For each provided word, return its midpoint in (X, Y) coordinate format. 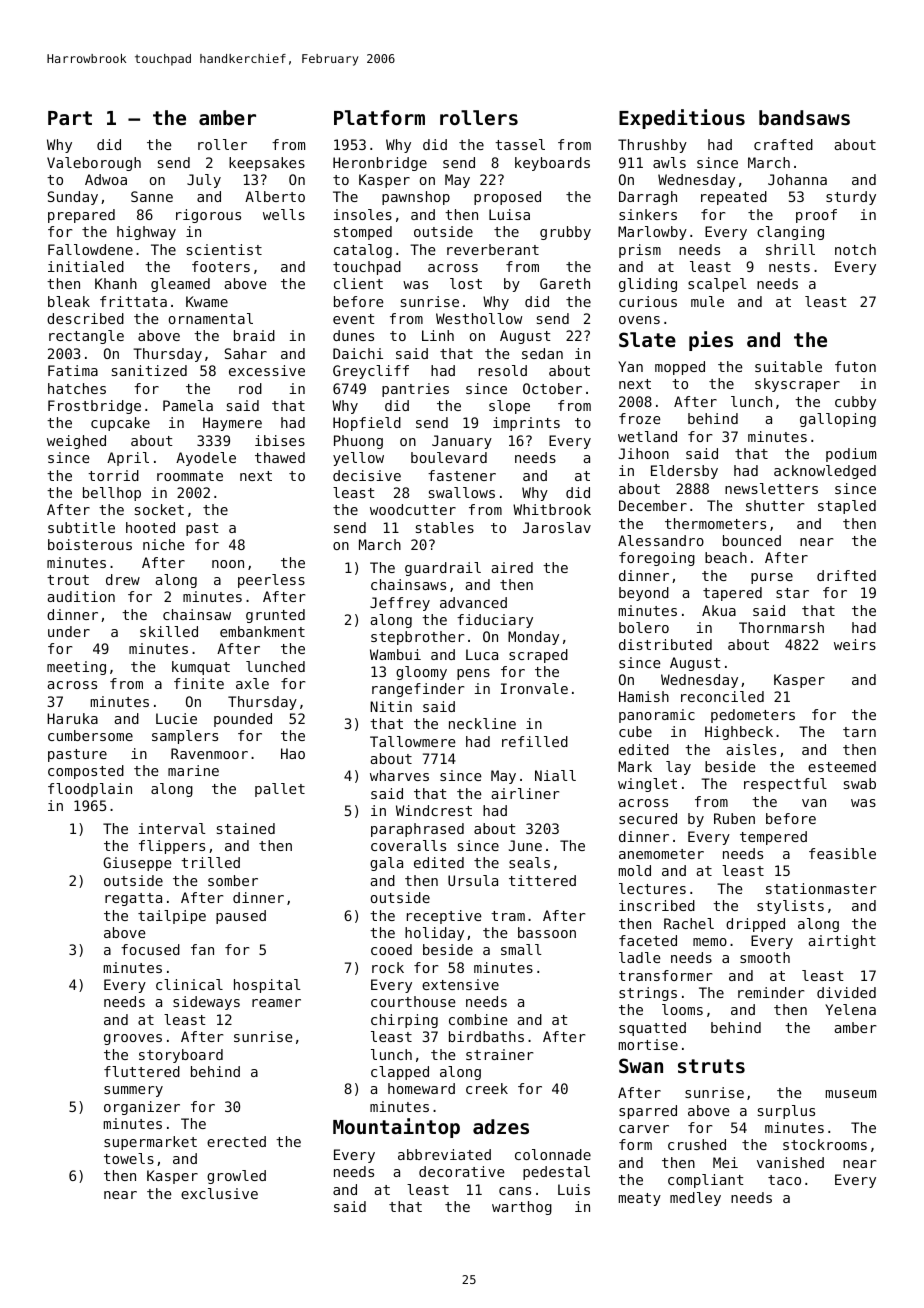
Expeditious (682, 119)
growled (236, 1177)
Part (70, 118)
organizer (142, 1108)
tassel (520, 144)
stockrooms (825, 1144)
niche (164, 544)
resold (503, 370)
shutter (775, 505)
